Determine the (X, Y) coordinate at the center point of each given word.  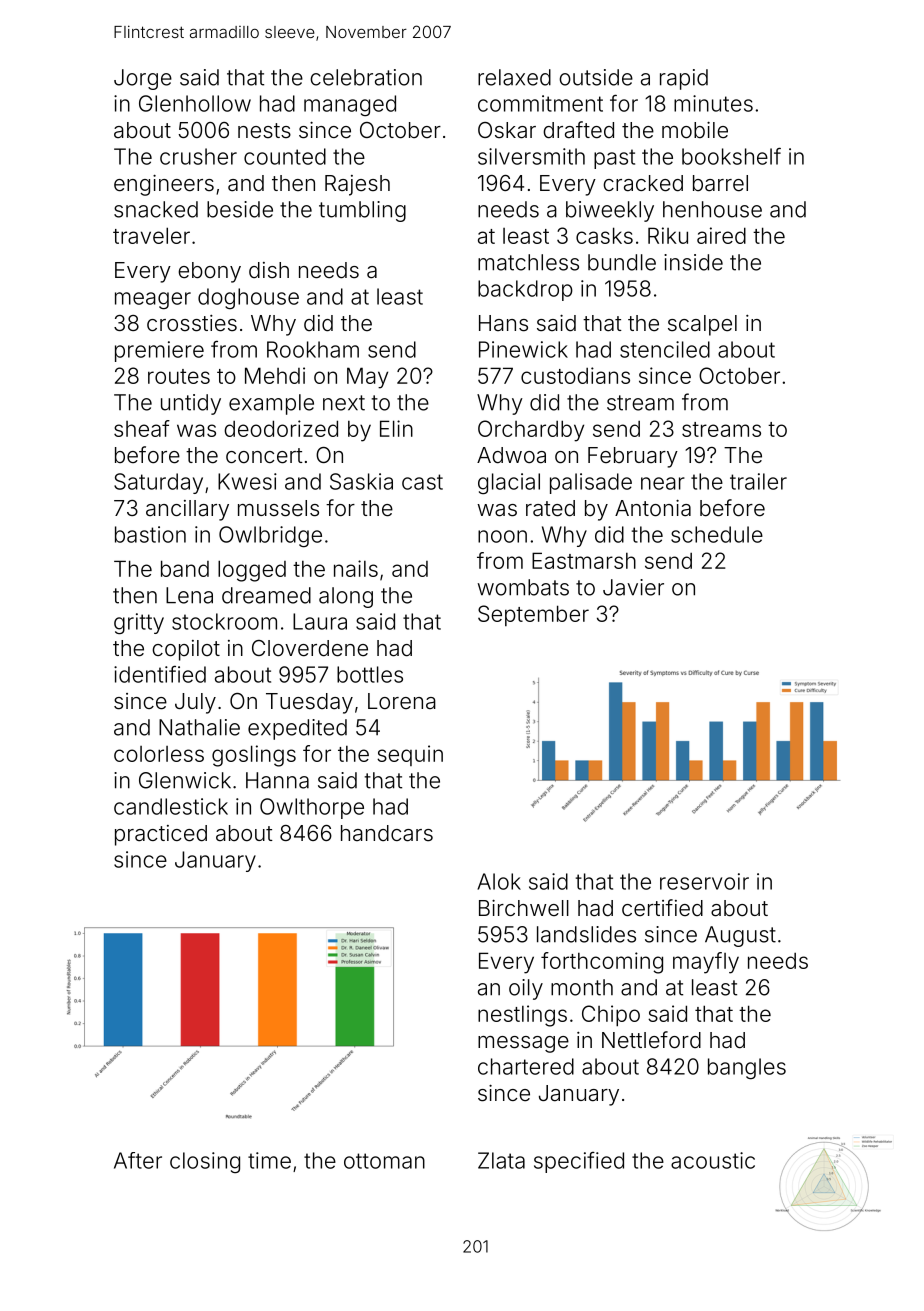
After (138, 1160)
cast (422, 482)
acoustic (713, 1160)
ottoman (384, 1161)
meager (153, 300)
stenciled (665, 349)
